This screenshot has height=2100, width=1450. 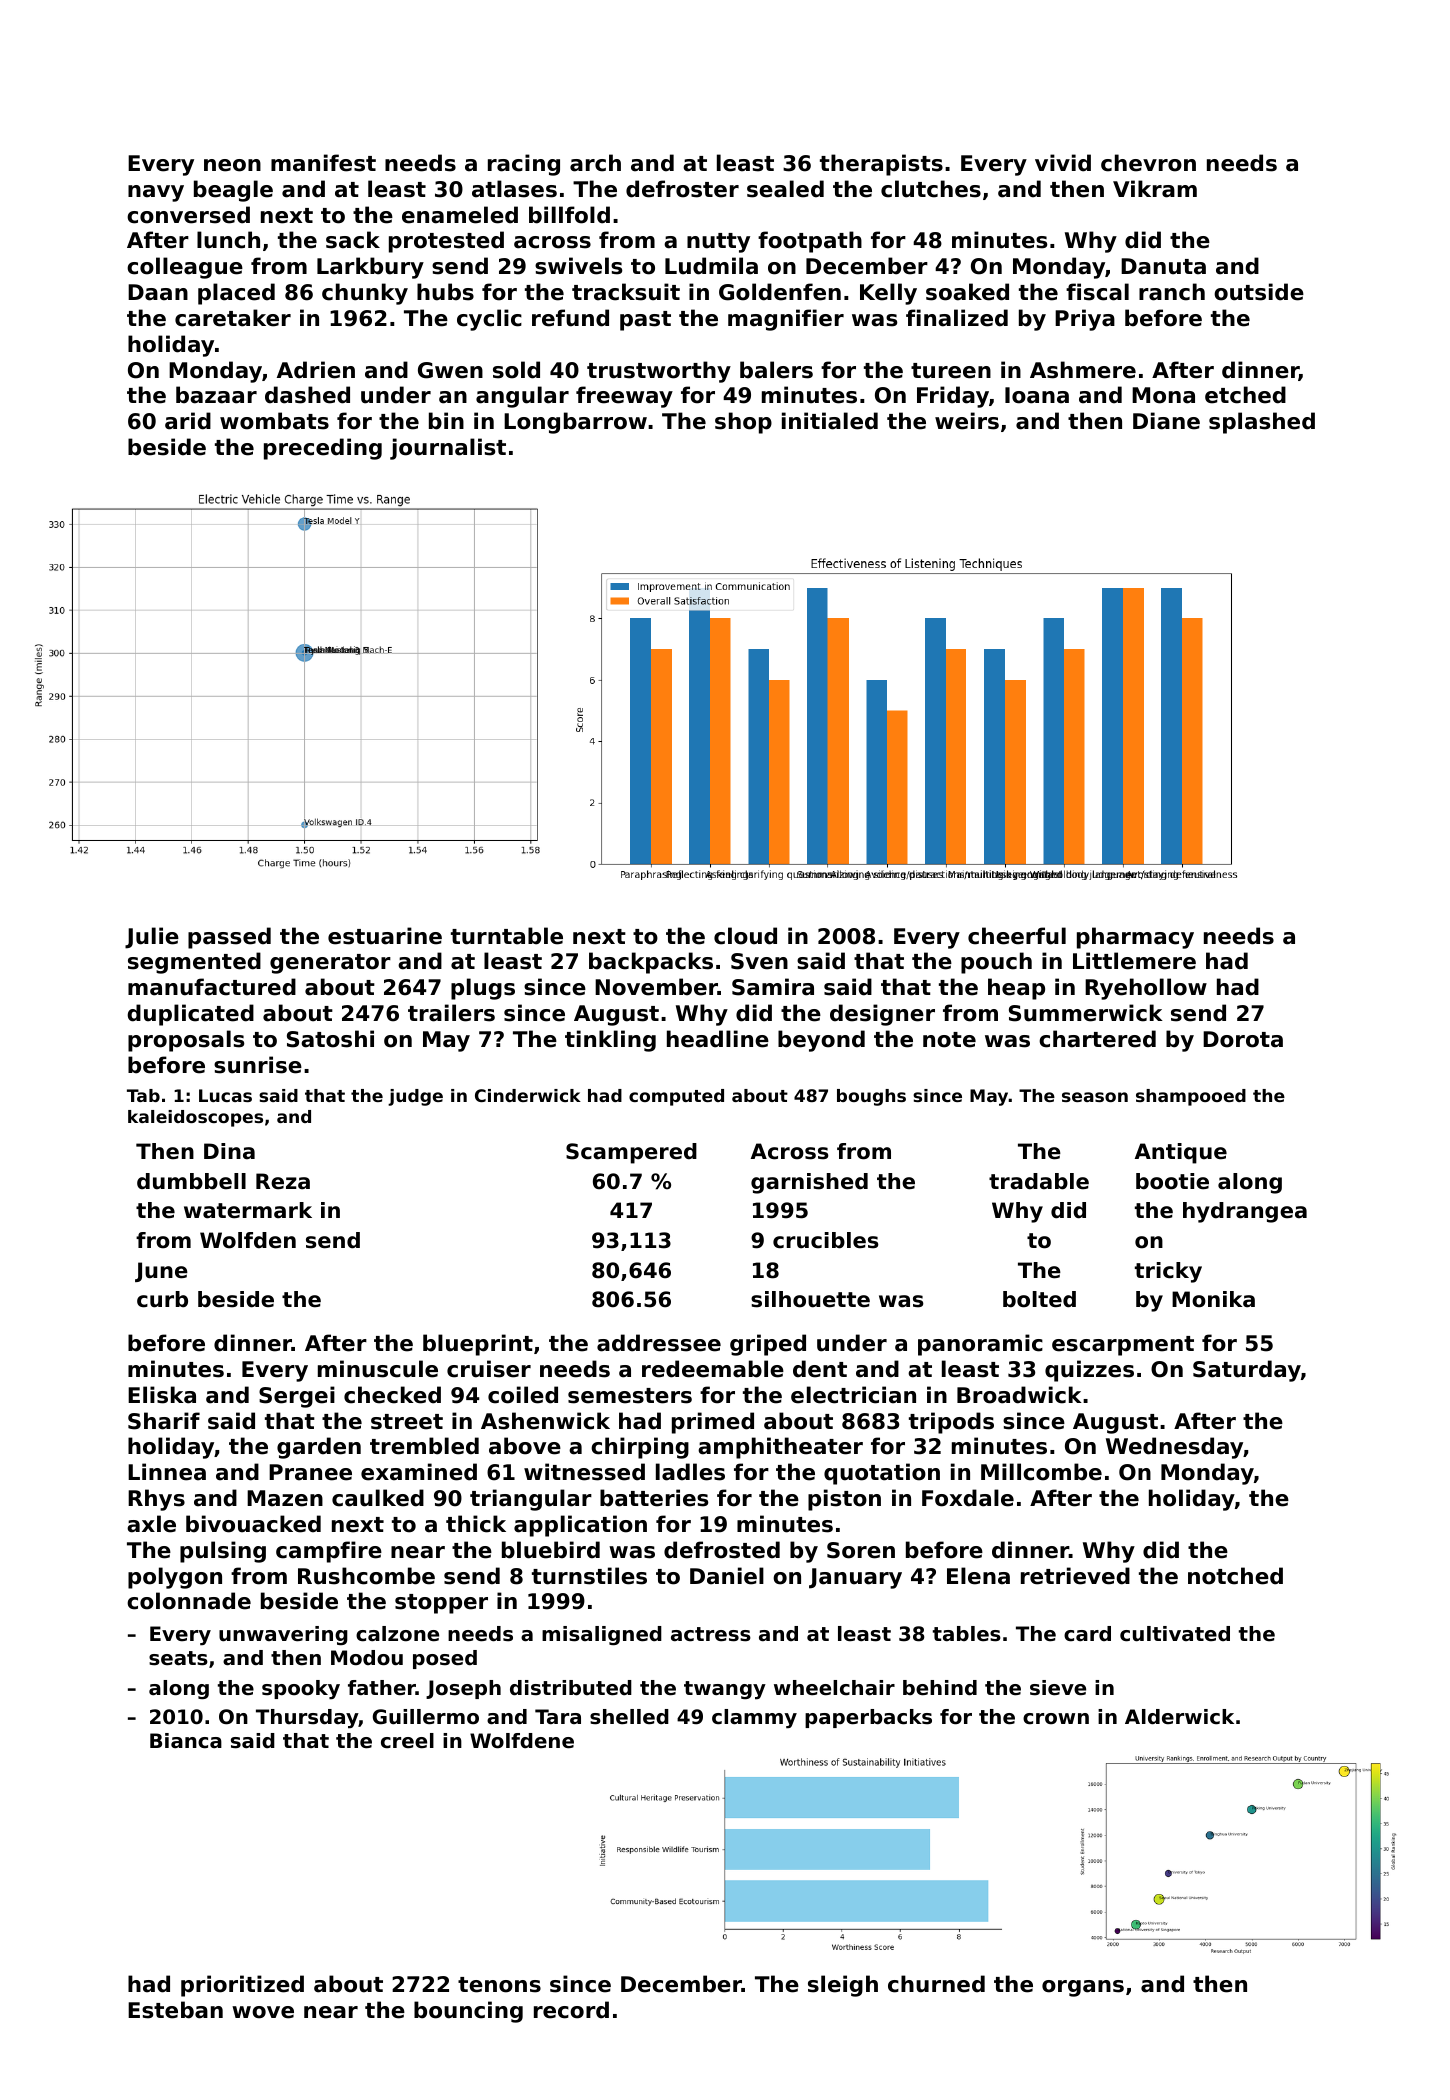 I want to click on magnifier, so click(x=786, y=320).
